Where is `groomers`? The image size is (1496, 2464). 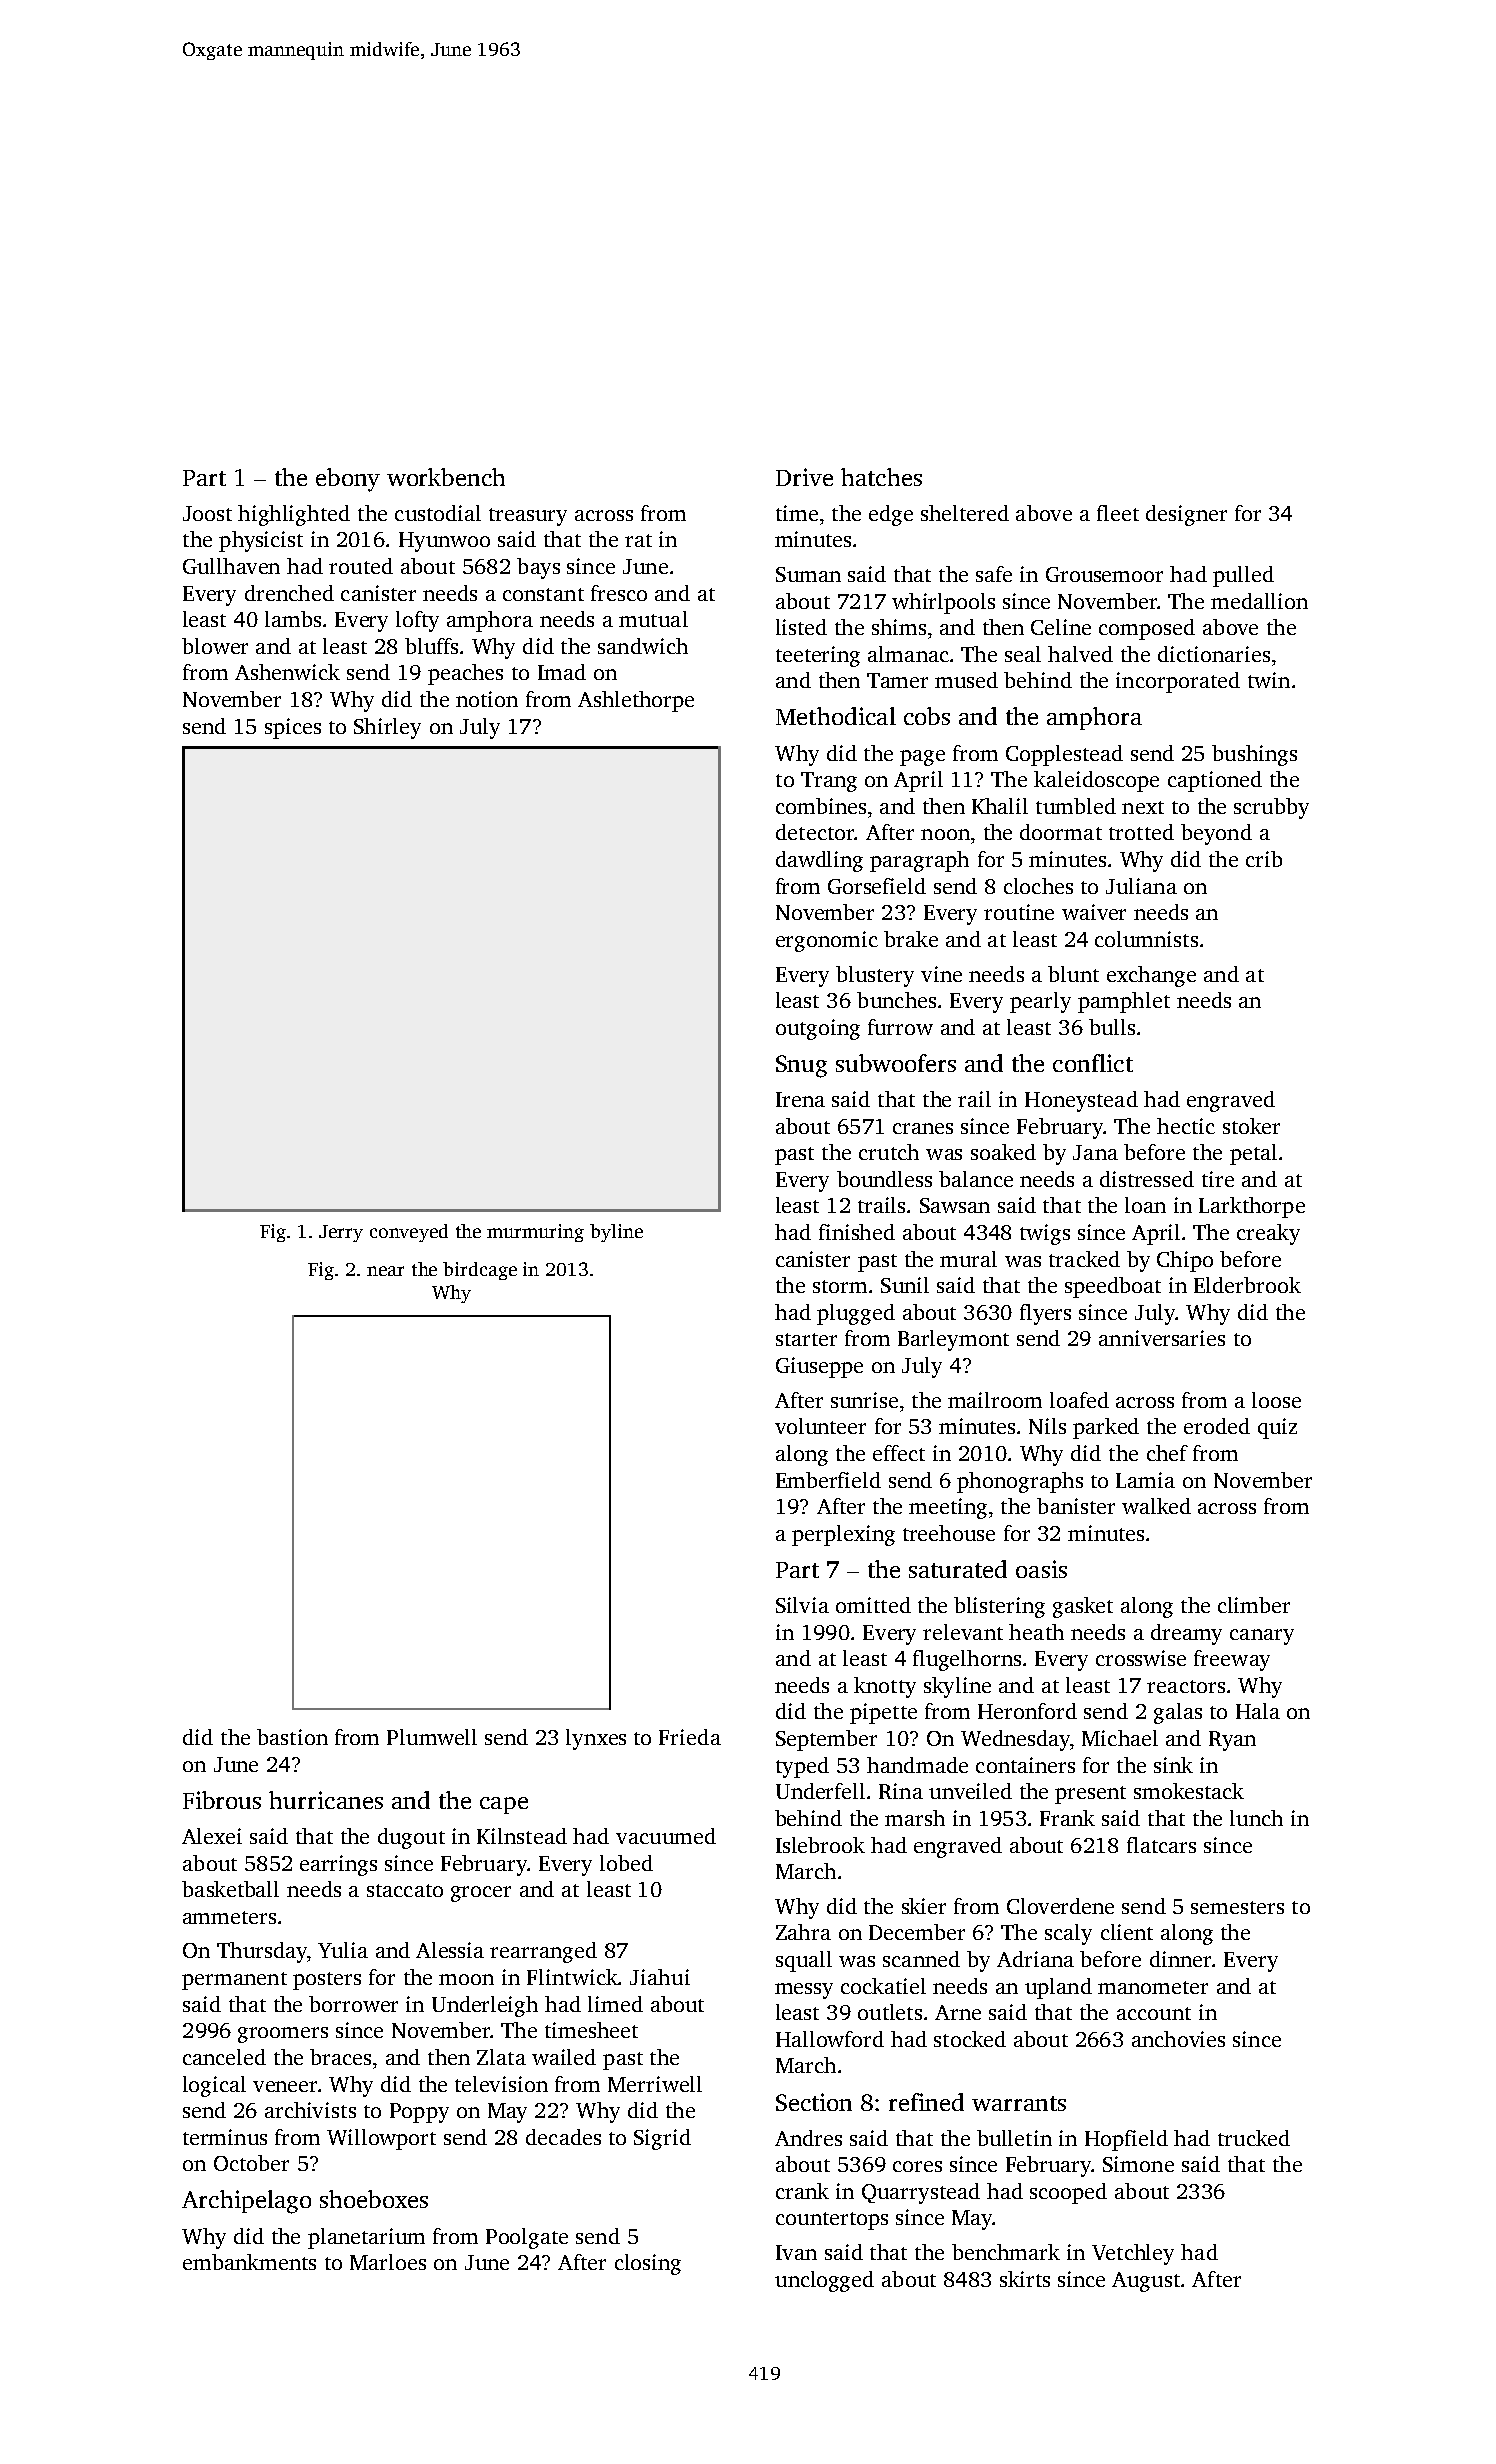
groomers is located at coordinates (283, 2035).
